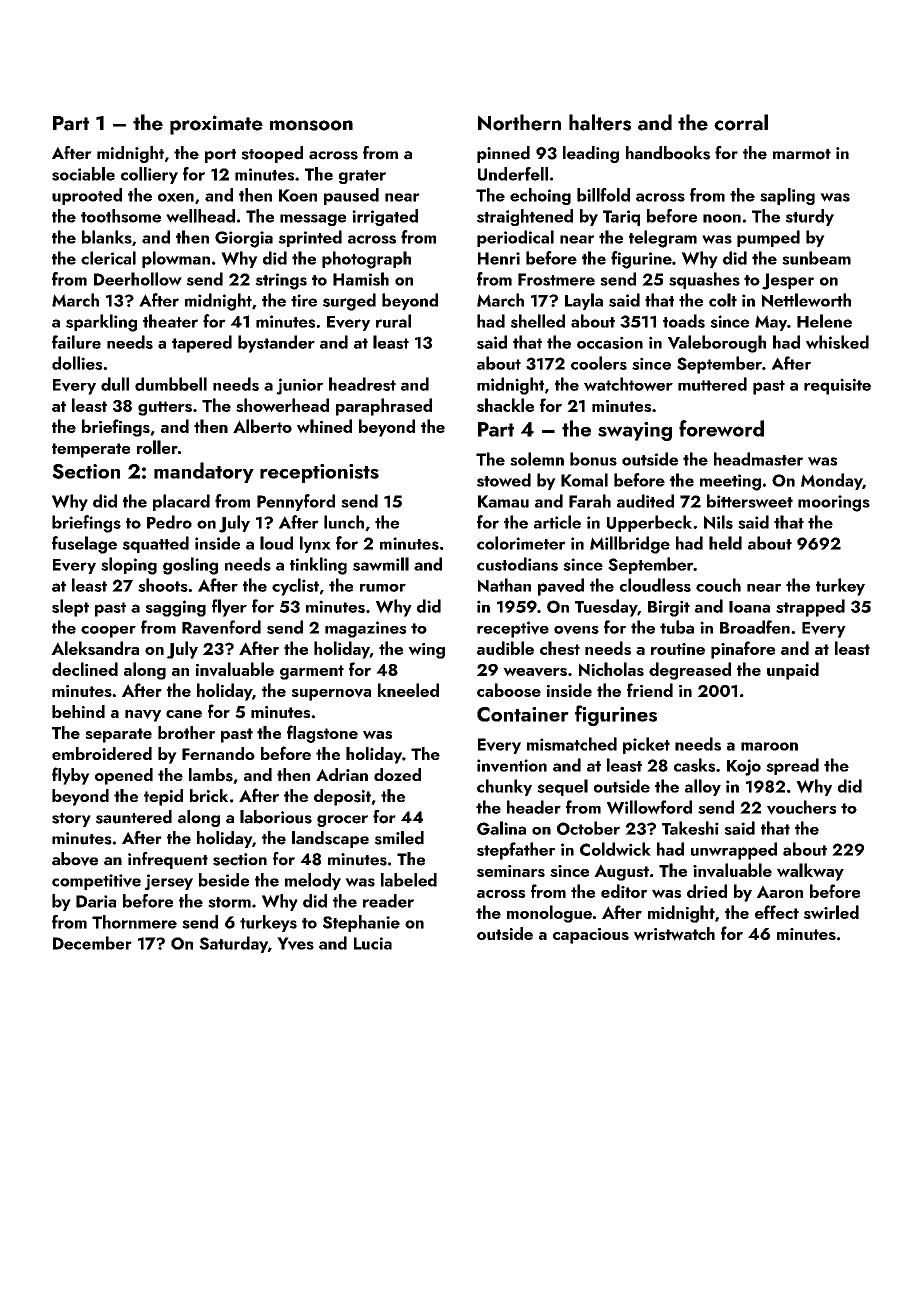 The height and width of the screenshot is (1308, 924). What do you see at coordinates (834, 503) in the screenshot?
I see `moorings` at bounding box center [834, 503].
